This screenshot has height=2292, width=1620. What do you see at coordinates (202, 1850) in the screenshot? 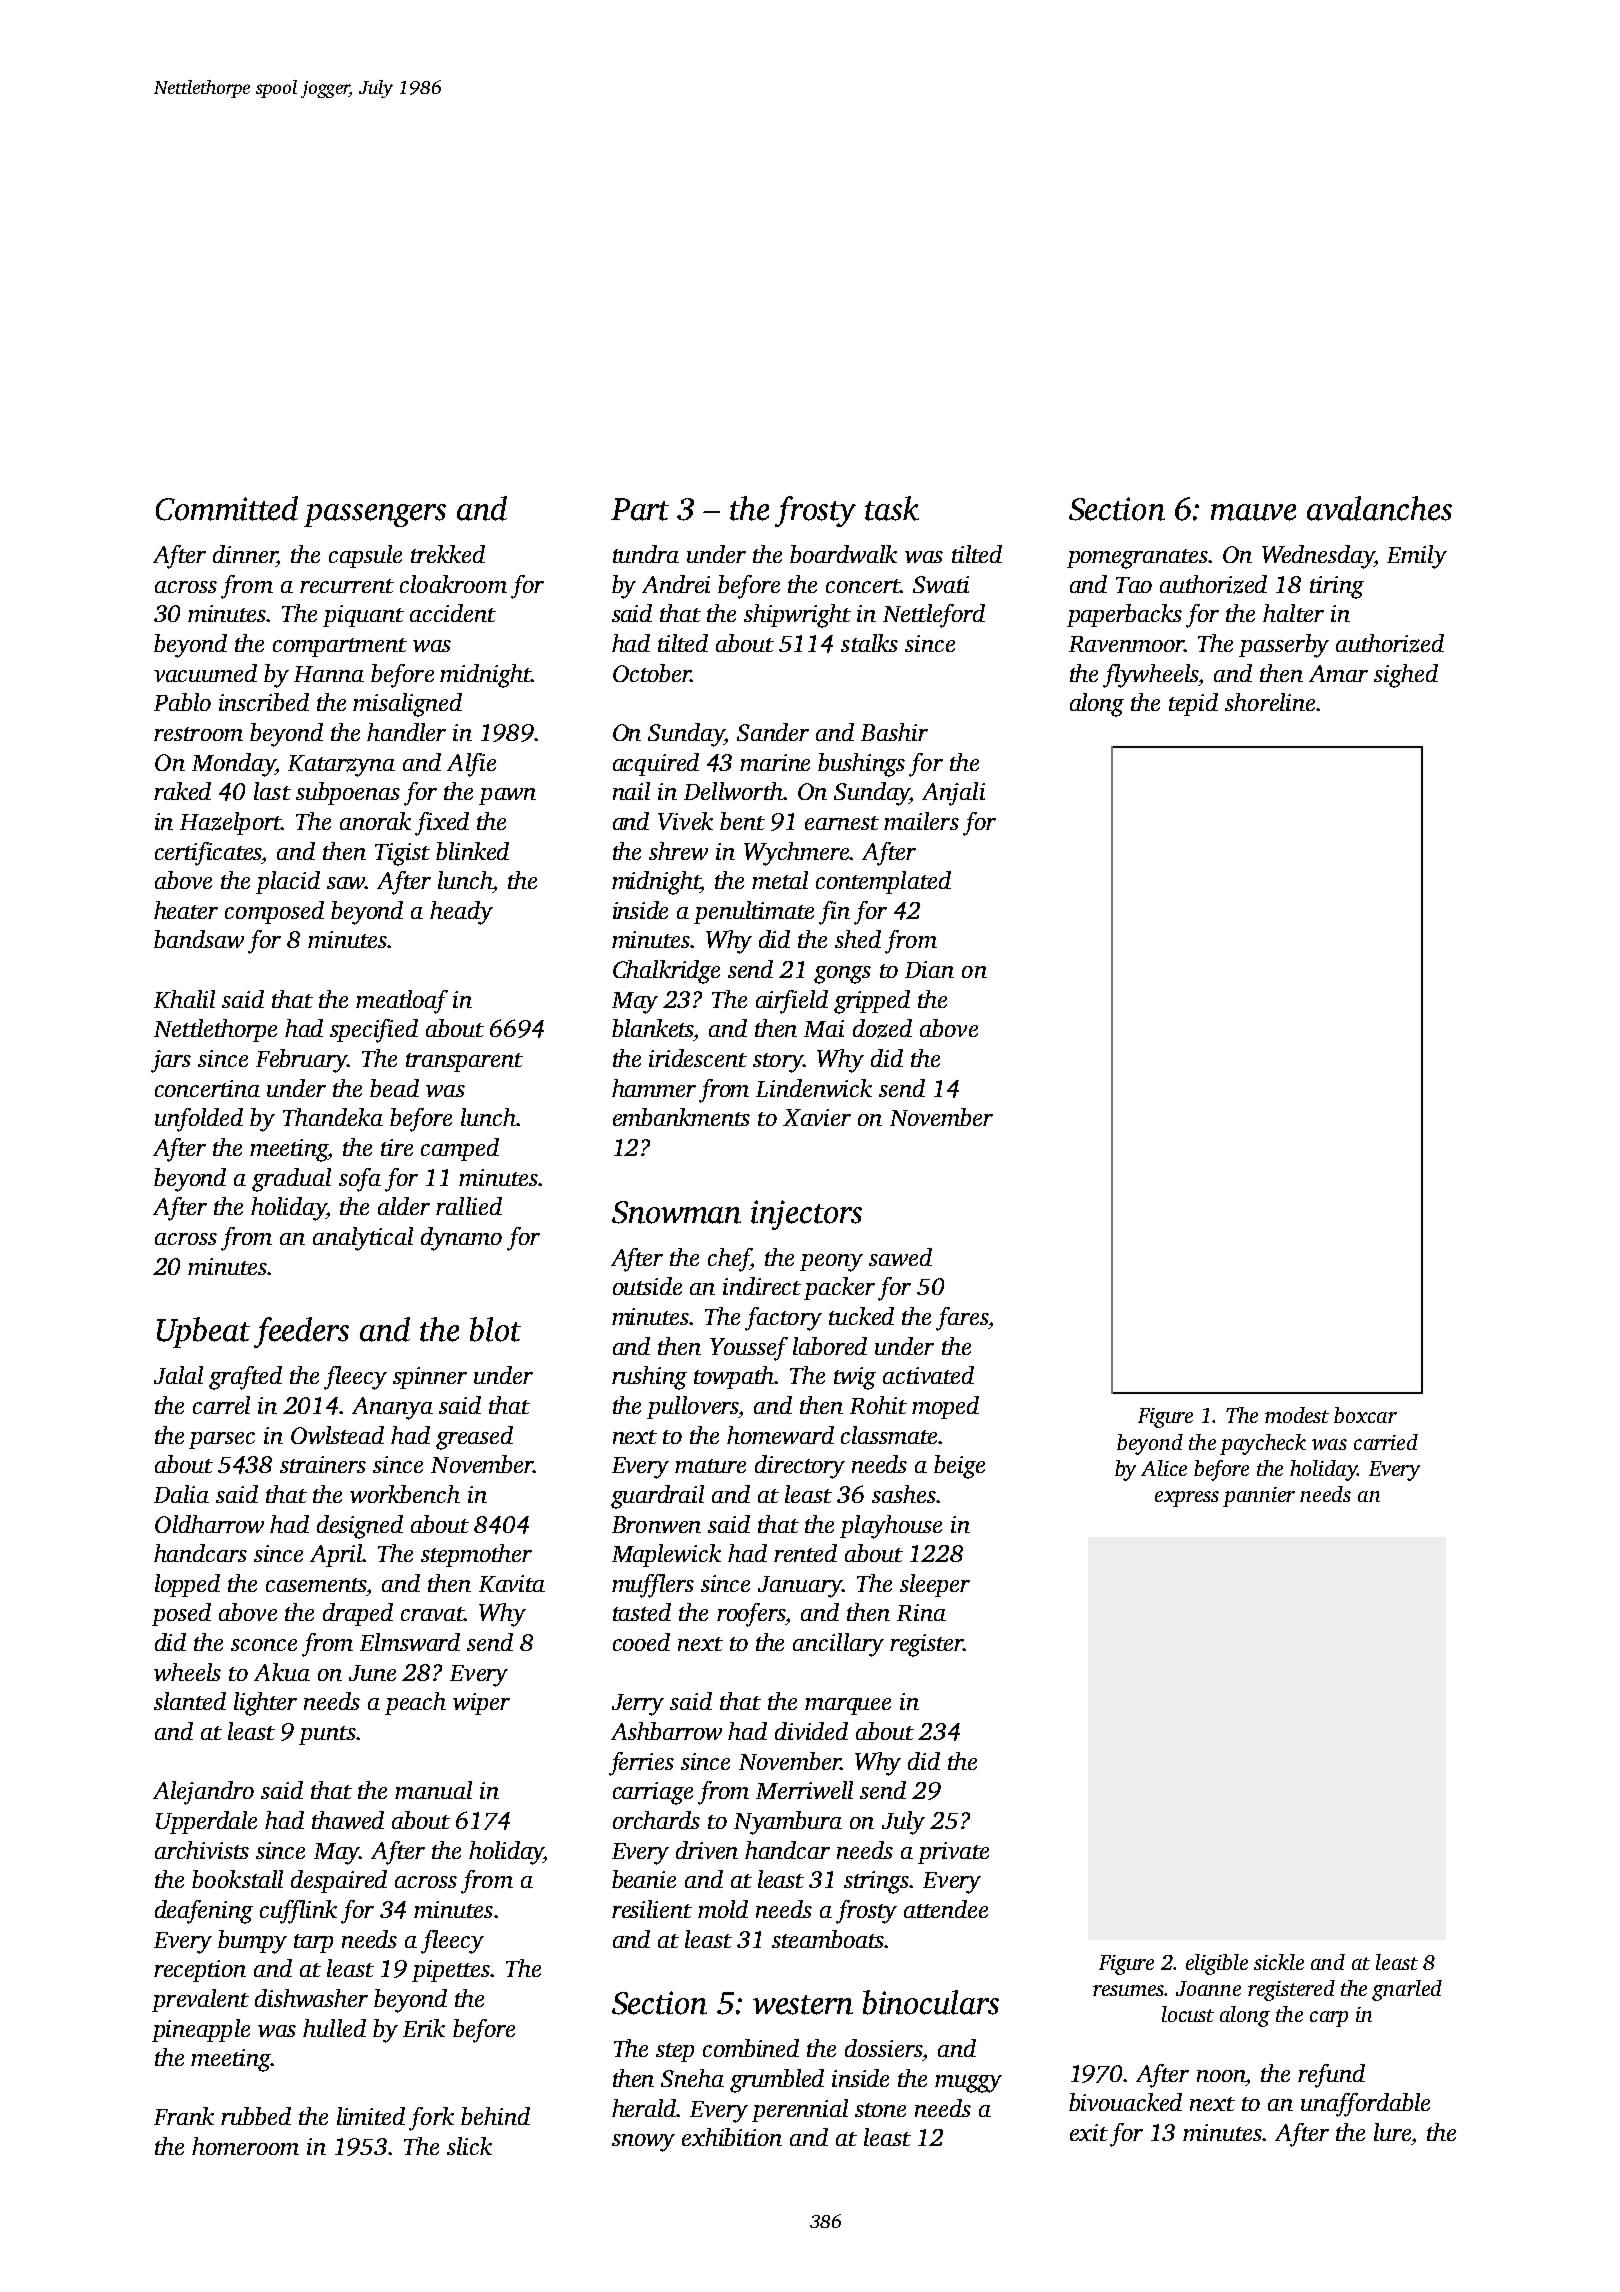
I see `archivists` at bounding box center [202, 1850].
